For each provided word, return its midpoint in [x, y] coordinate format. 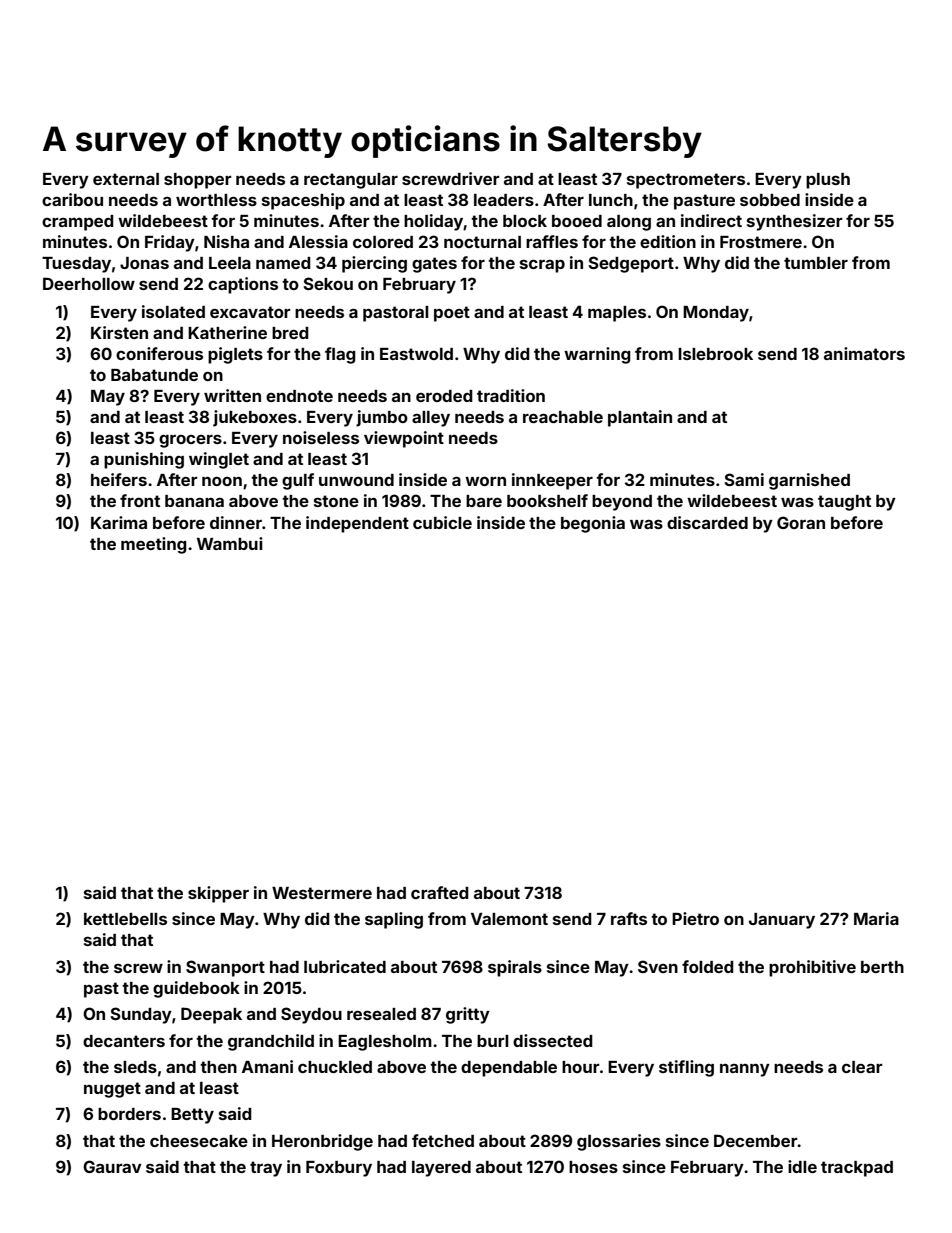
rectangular [351, 181]
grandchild [271, 1042]
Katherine [227, 332]
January [782, 921]
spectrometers [686, 181]
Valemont [509, 919]
